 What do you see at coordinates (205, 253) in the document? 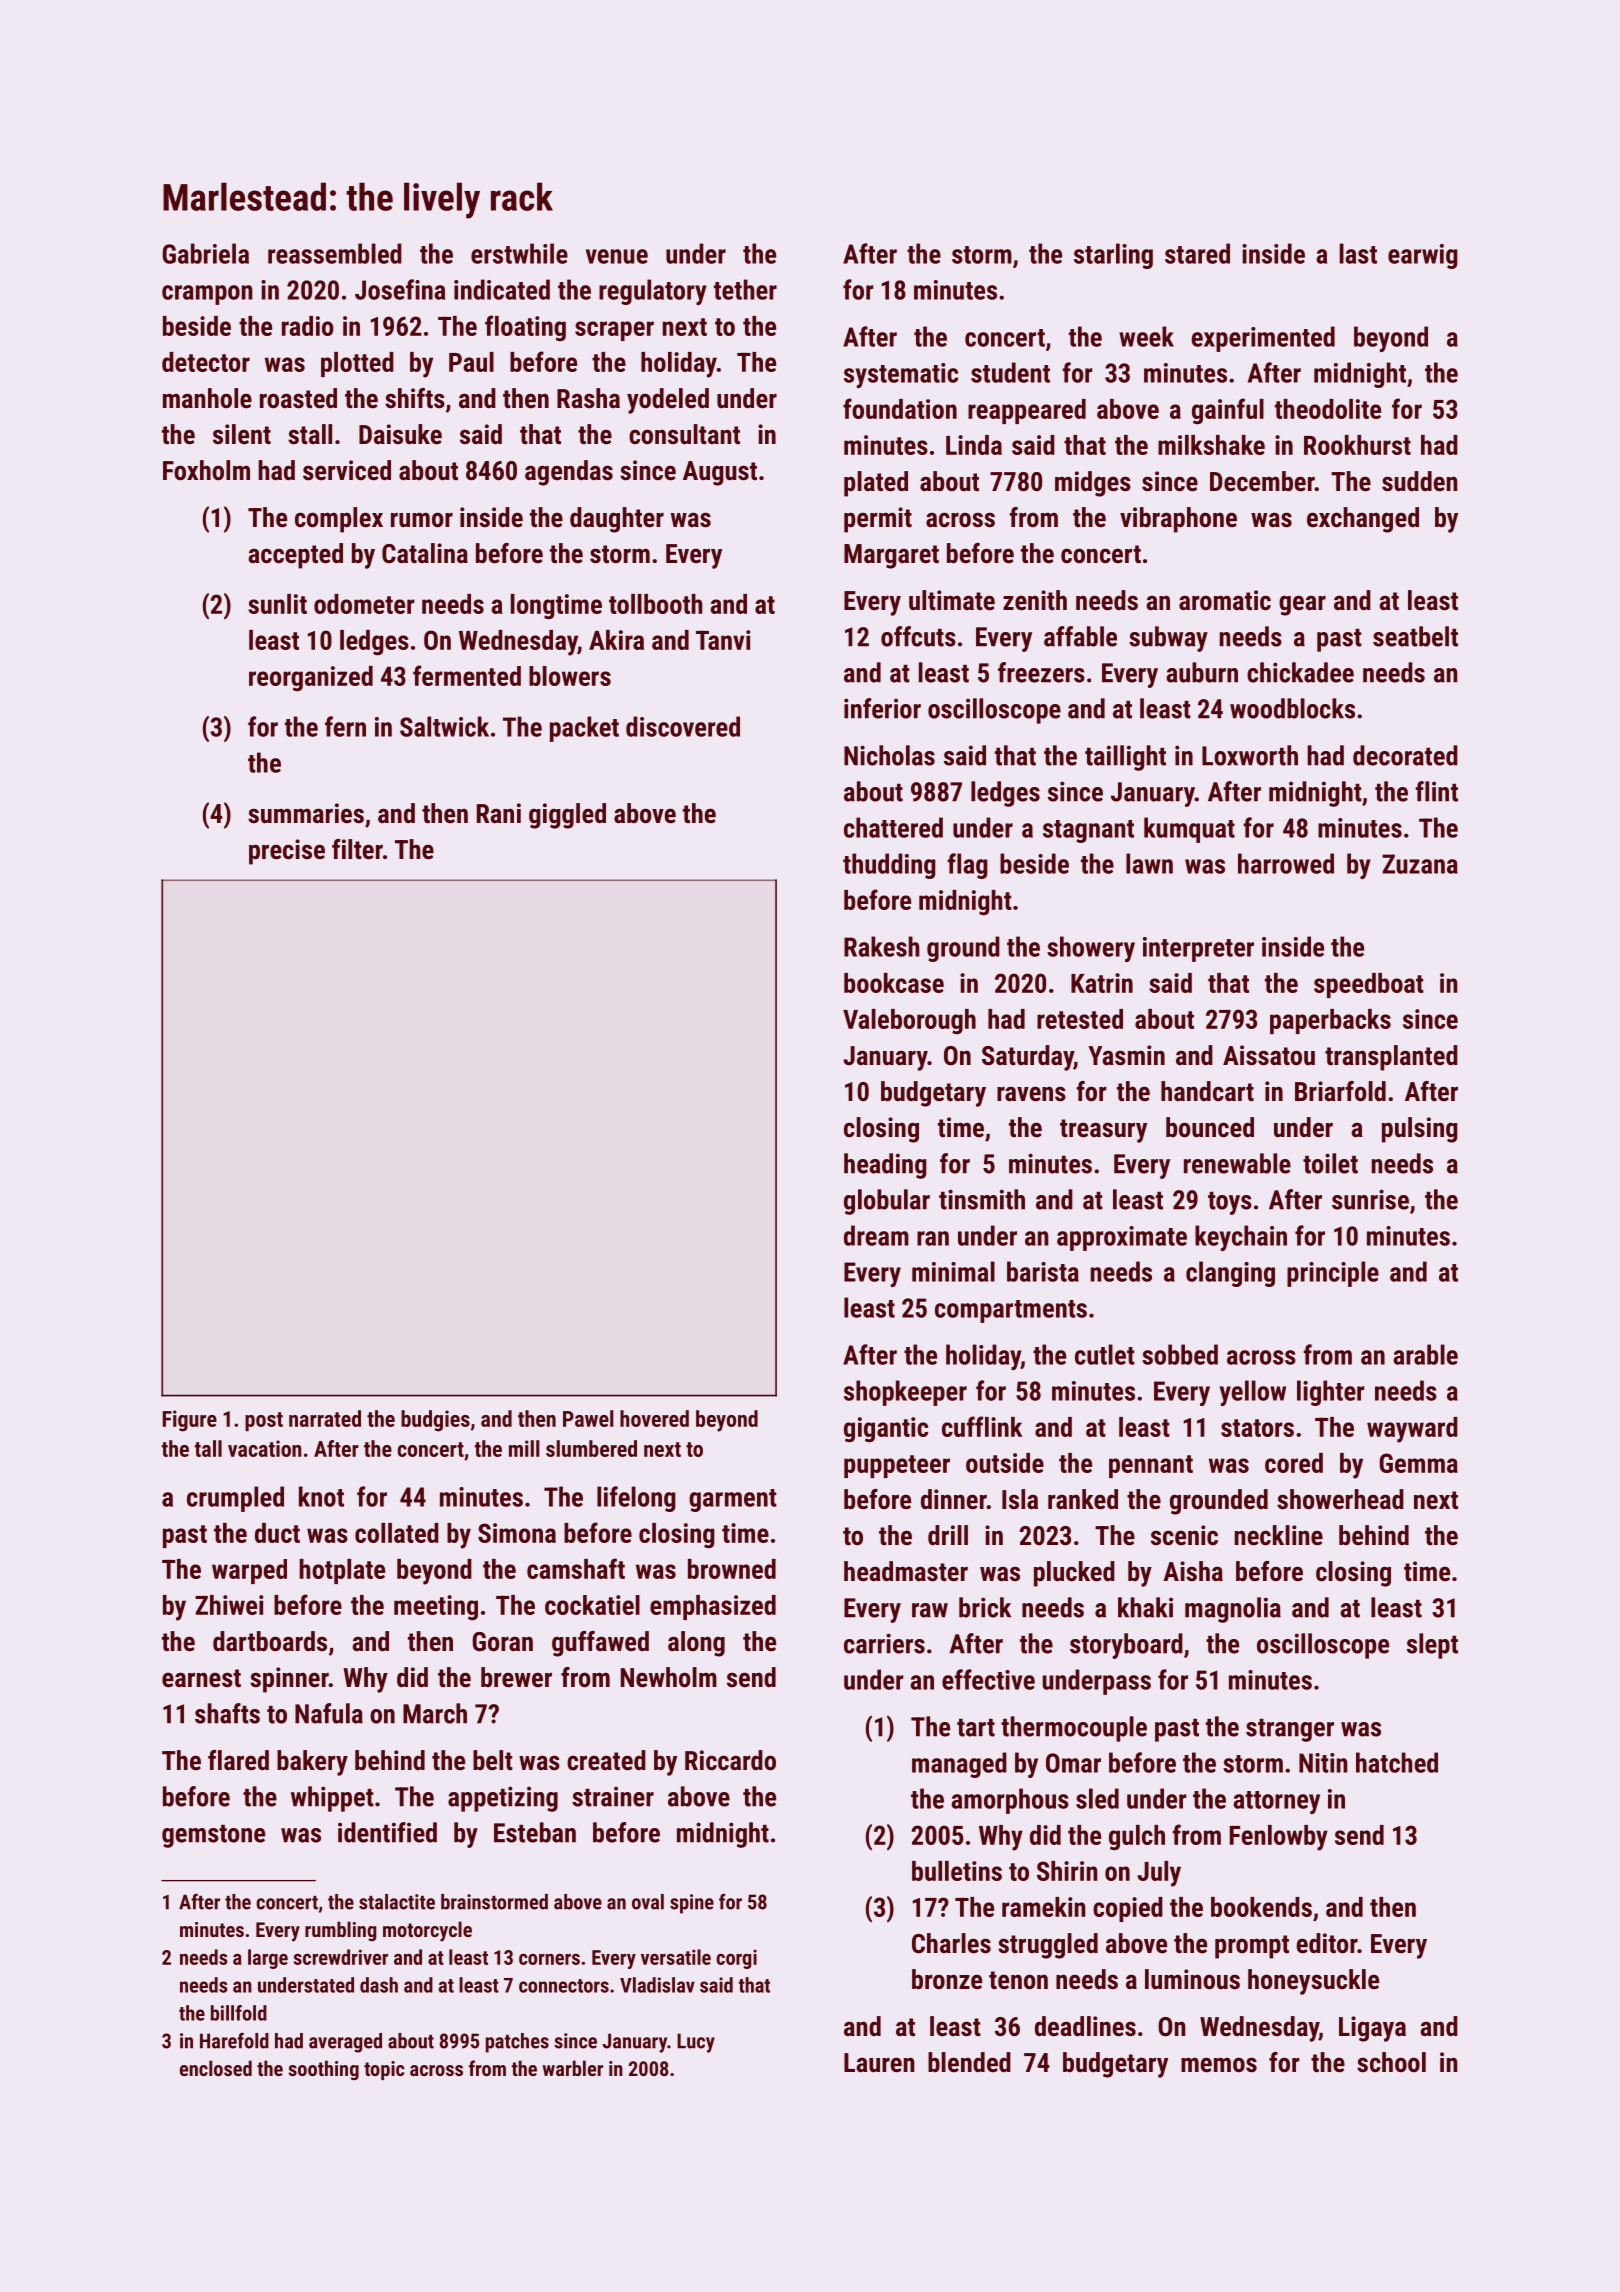
I see `Gabriela` at bounding box center [205, 253].
